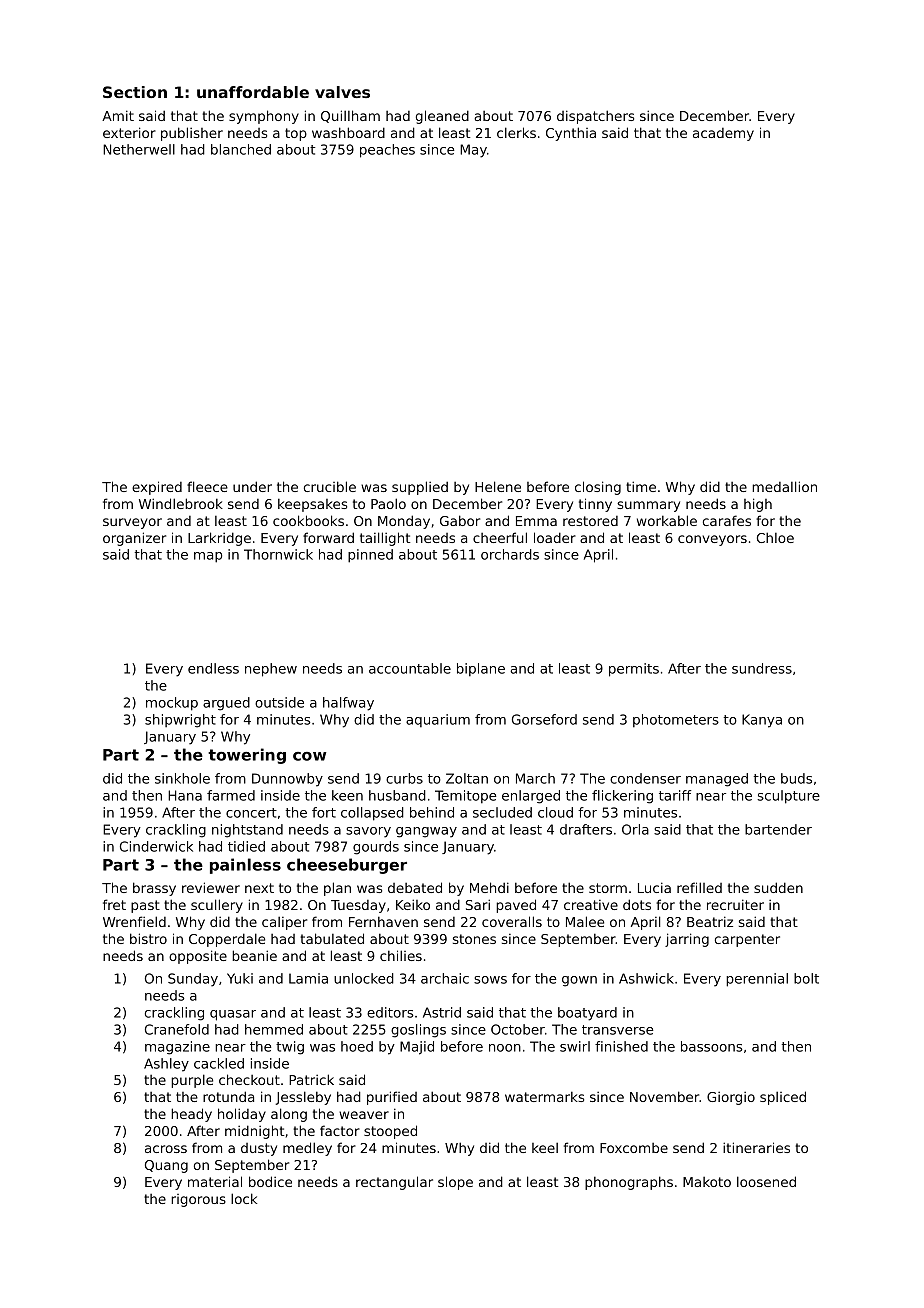  What do you see at coordinates (758, 505) in the screenshot?
I see `high` at bounding box center [758, 505].
